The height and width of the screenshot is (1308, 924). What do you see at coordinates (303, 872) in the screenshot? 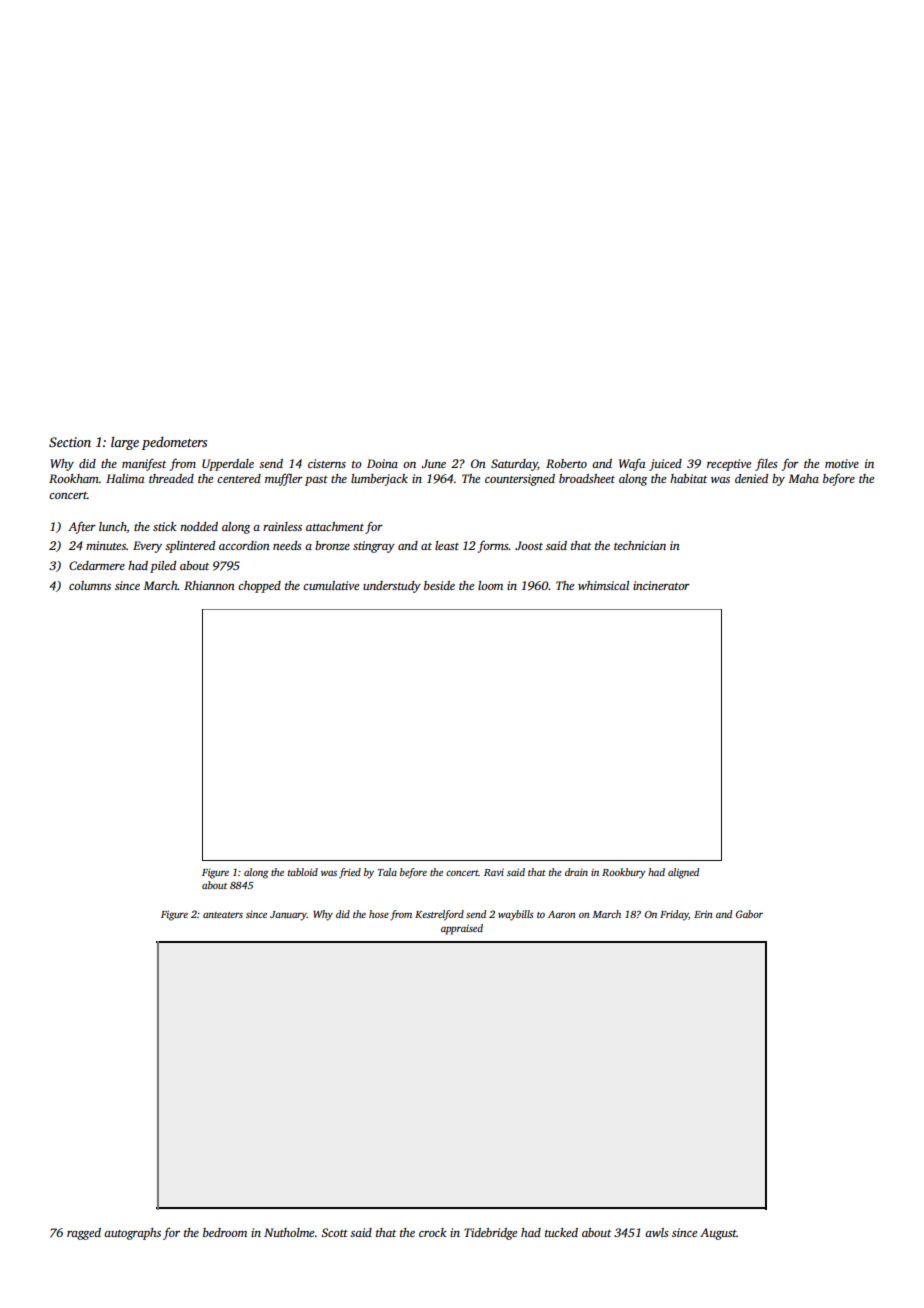
I see `tabloid` at bounding box center [303, 872].
